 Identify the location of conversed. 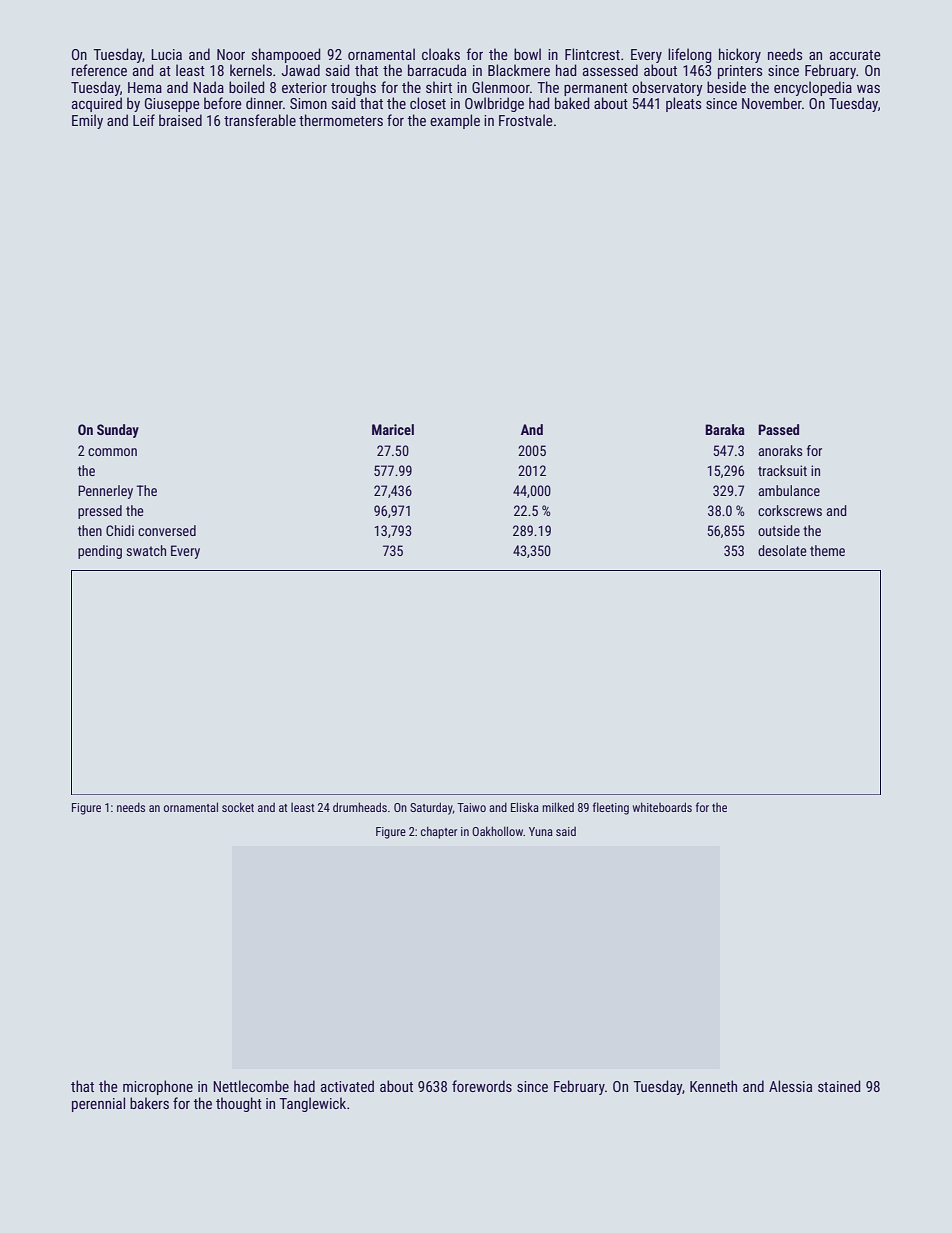
(167, 530).
